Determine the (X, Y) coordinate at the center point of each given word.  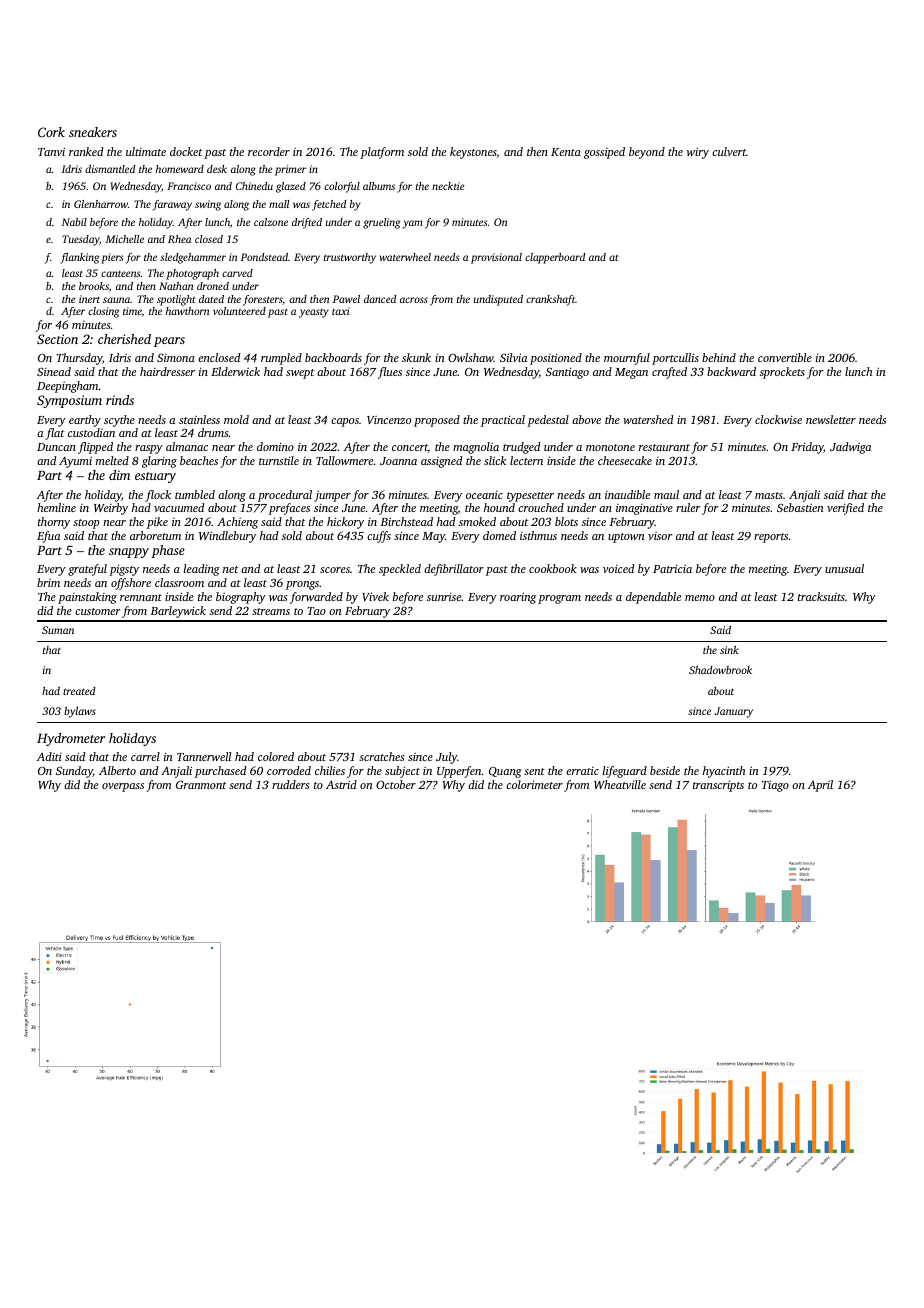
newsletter (831, 419)
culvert (729, 151)
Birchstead (407, 521)
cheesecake (625, 460)
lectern (526, 460)
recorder (269, 151)
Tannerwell (204, 756)
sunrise (444, 597)
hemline (56, 507)
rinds (120, 400)
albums (379, 186)
